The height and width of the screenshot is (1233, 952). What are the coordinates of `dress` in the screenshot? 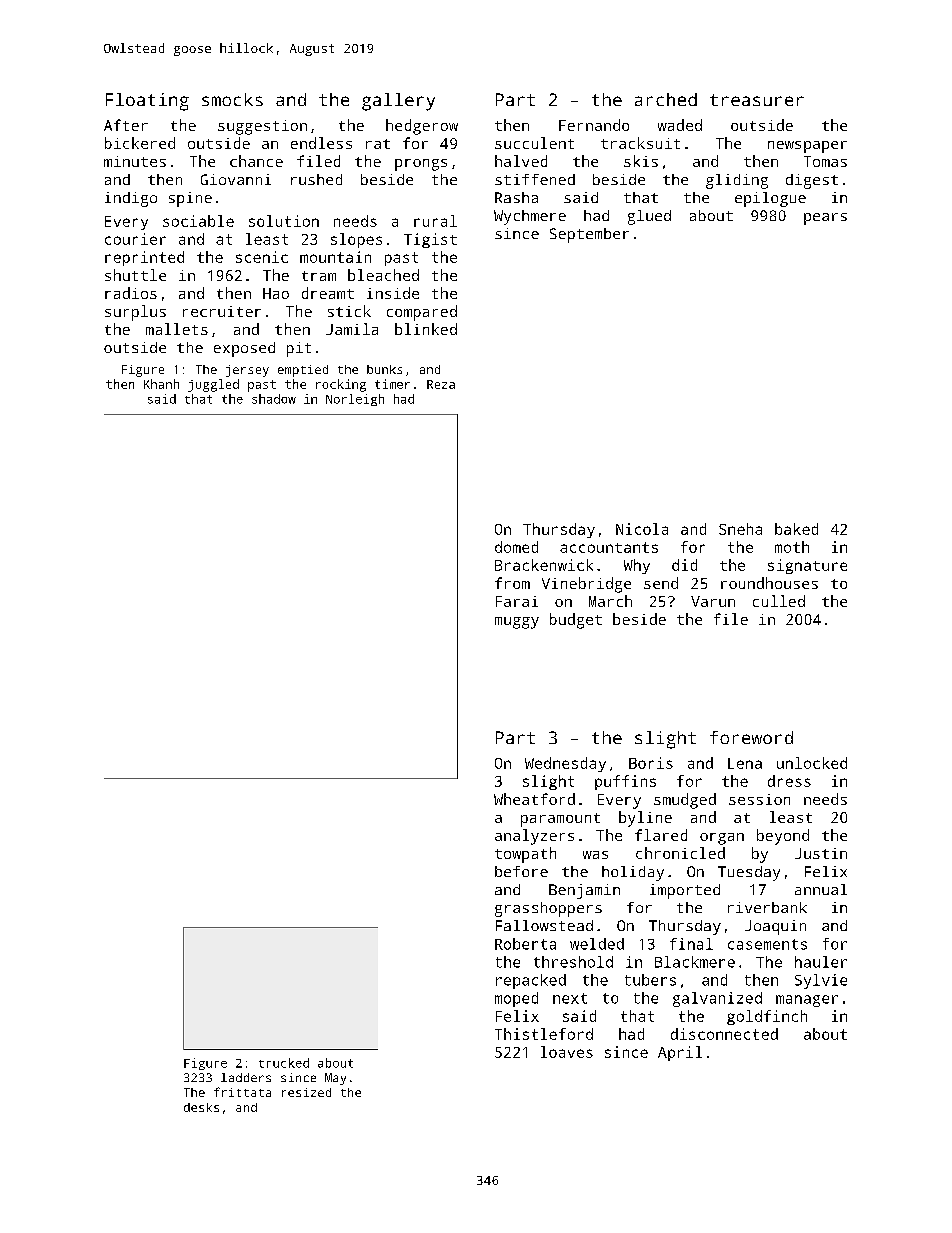 It's located at (789, 781).
